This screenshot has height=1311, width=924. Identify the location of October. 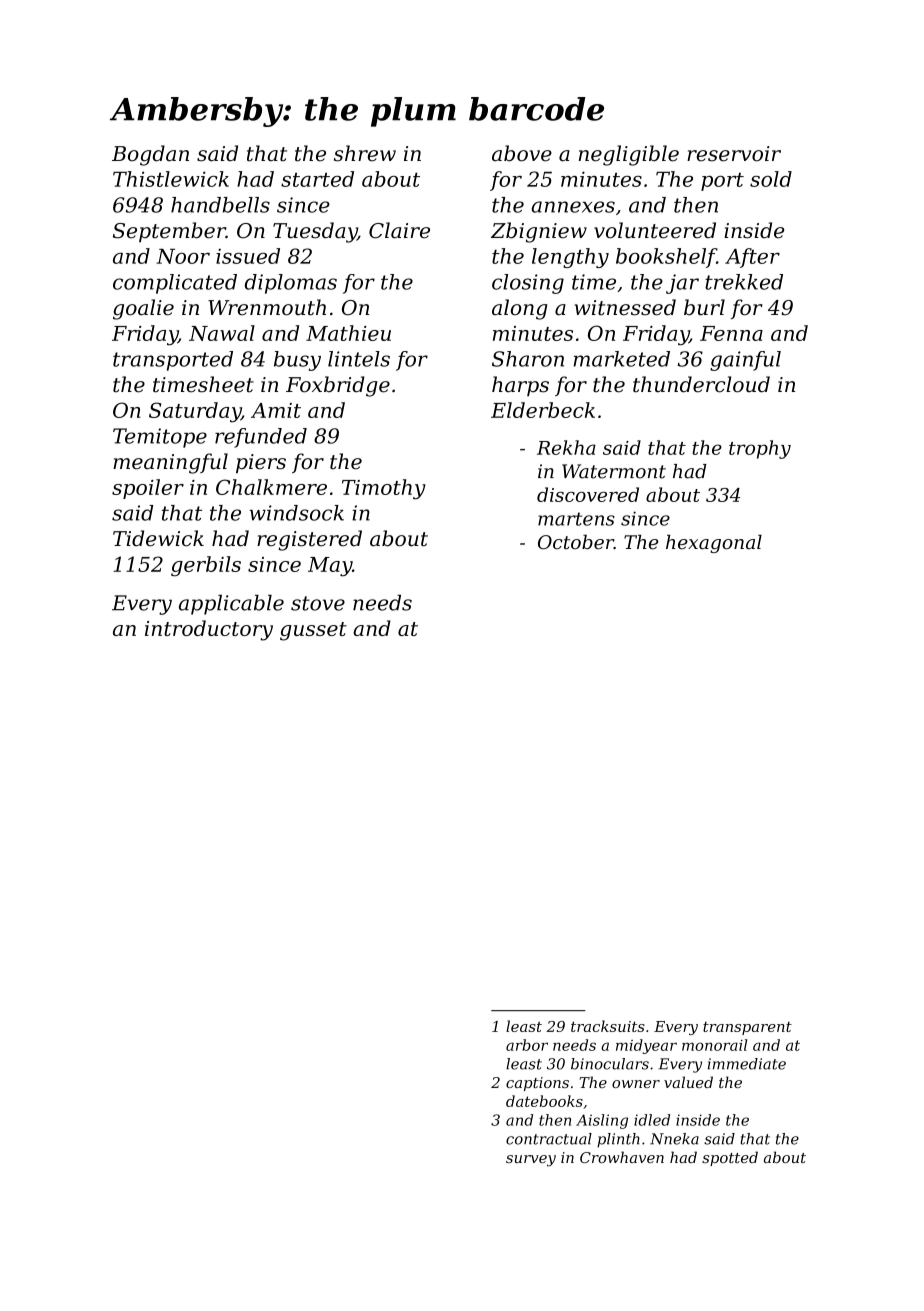
(576, 542).
